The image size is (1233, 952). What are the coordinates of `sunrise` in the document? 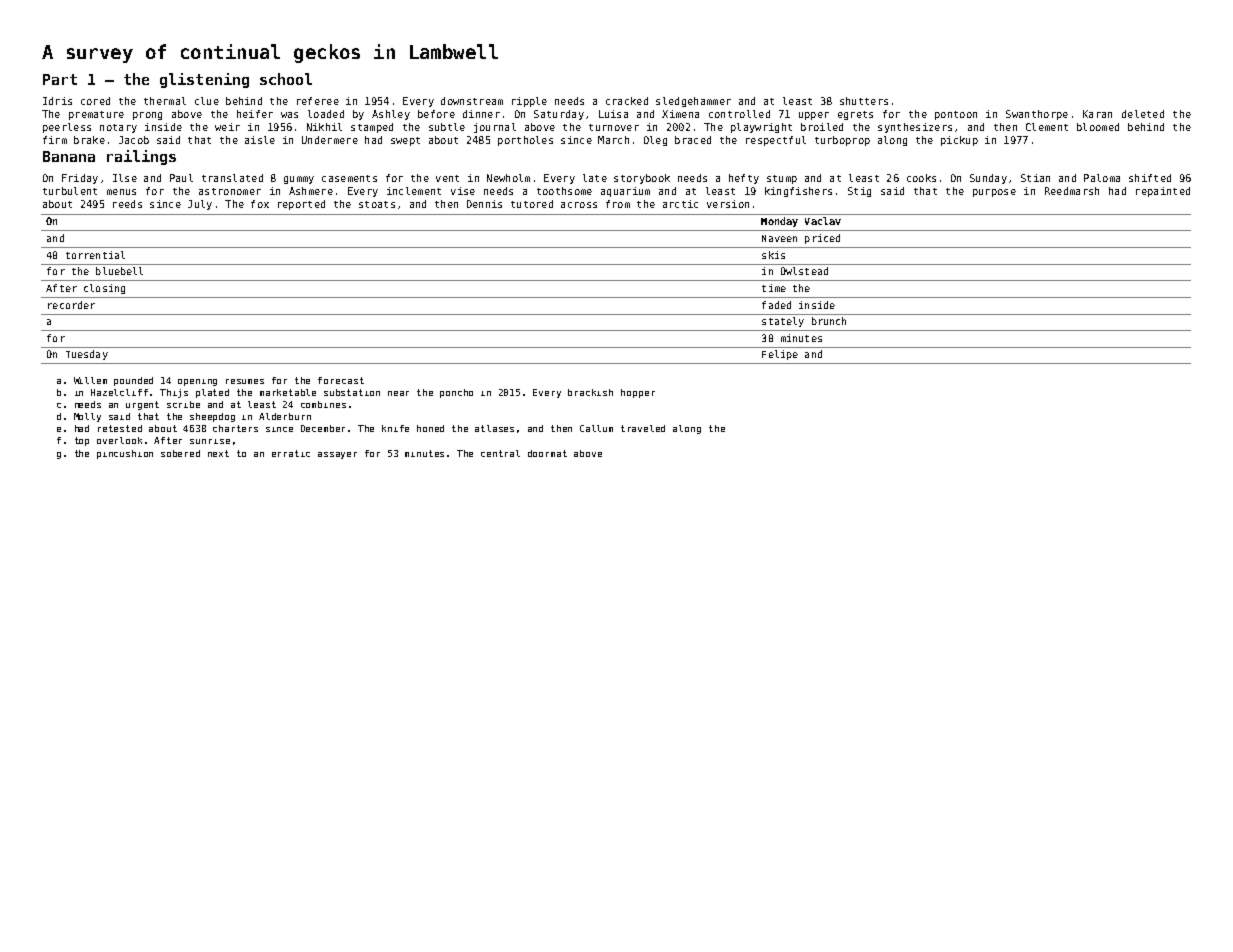 It's located at (210, 441).
